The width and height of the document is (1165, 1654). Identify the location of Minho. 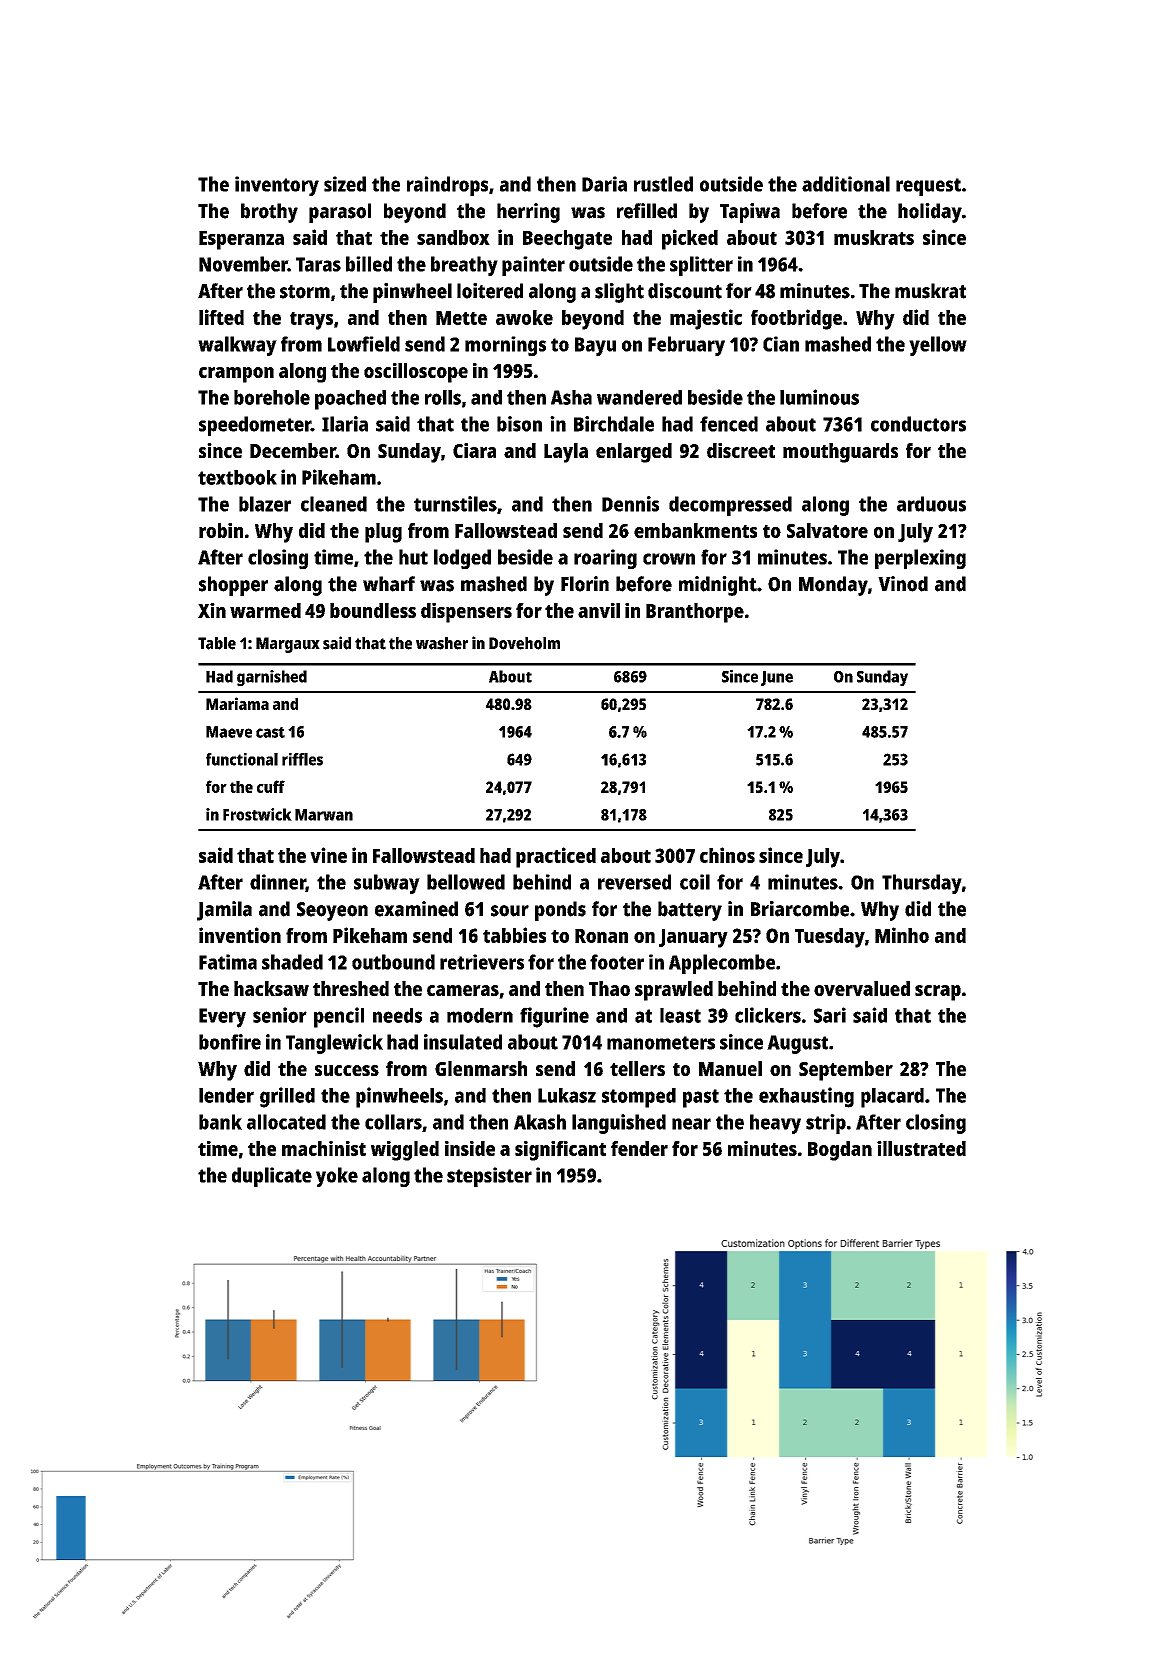
(902, 935).
